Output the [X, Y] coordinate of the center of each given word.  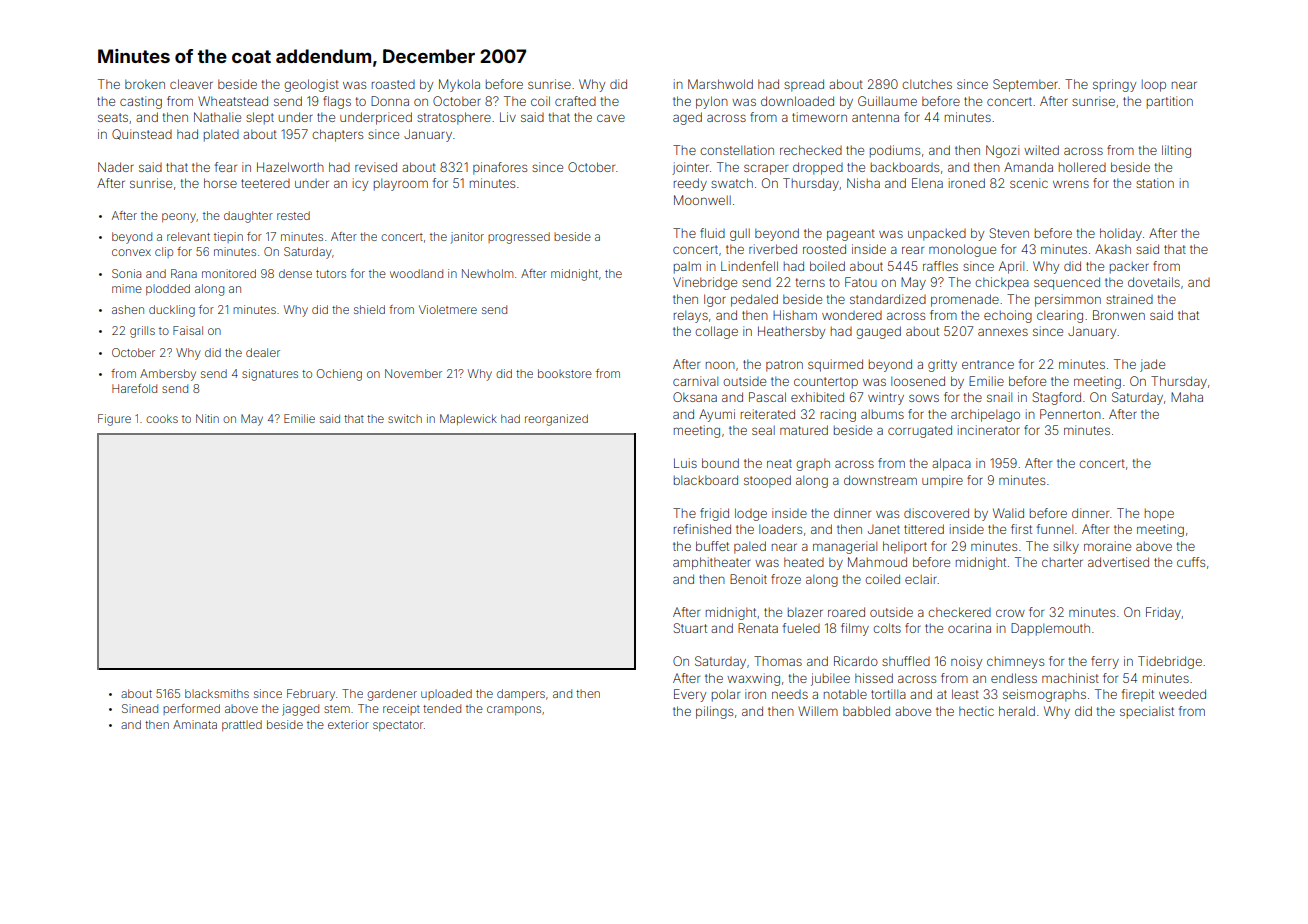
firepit [1138, 695]
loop [1154, 86]
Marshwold [720, 84]
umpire [942, 481]
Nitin [207, 418]
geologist [311, 85]
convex [131, 252]
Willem [818, 711]
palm [687, 268]
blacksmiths [217, 693]
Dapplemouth [1050, 629]
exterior [348, 724]
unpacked [937, 235]
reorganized [556, 420]
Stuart [690, 628]
